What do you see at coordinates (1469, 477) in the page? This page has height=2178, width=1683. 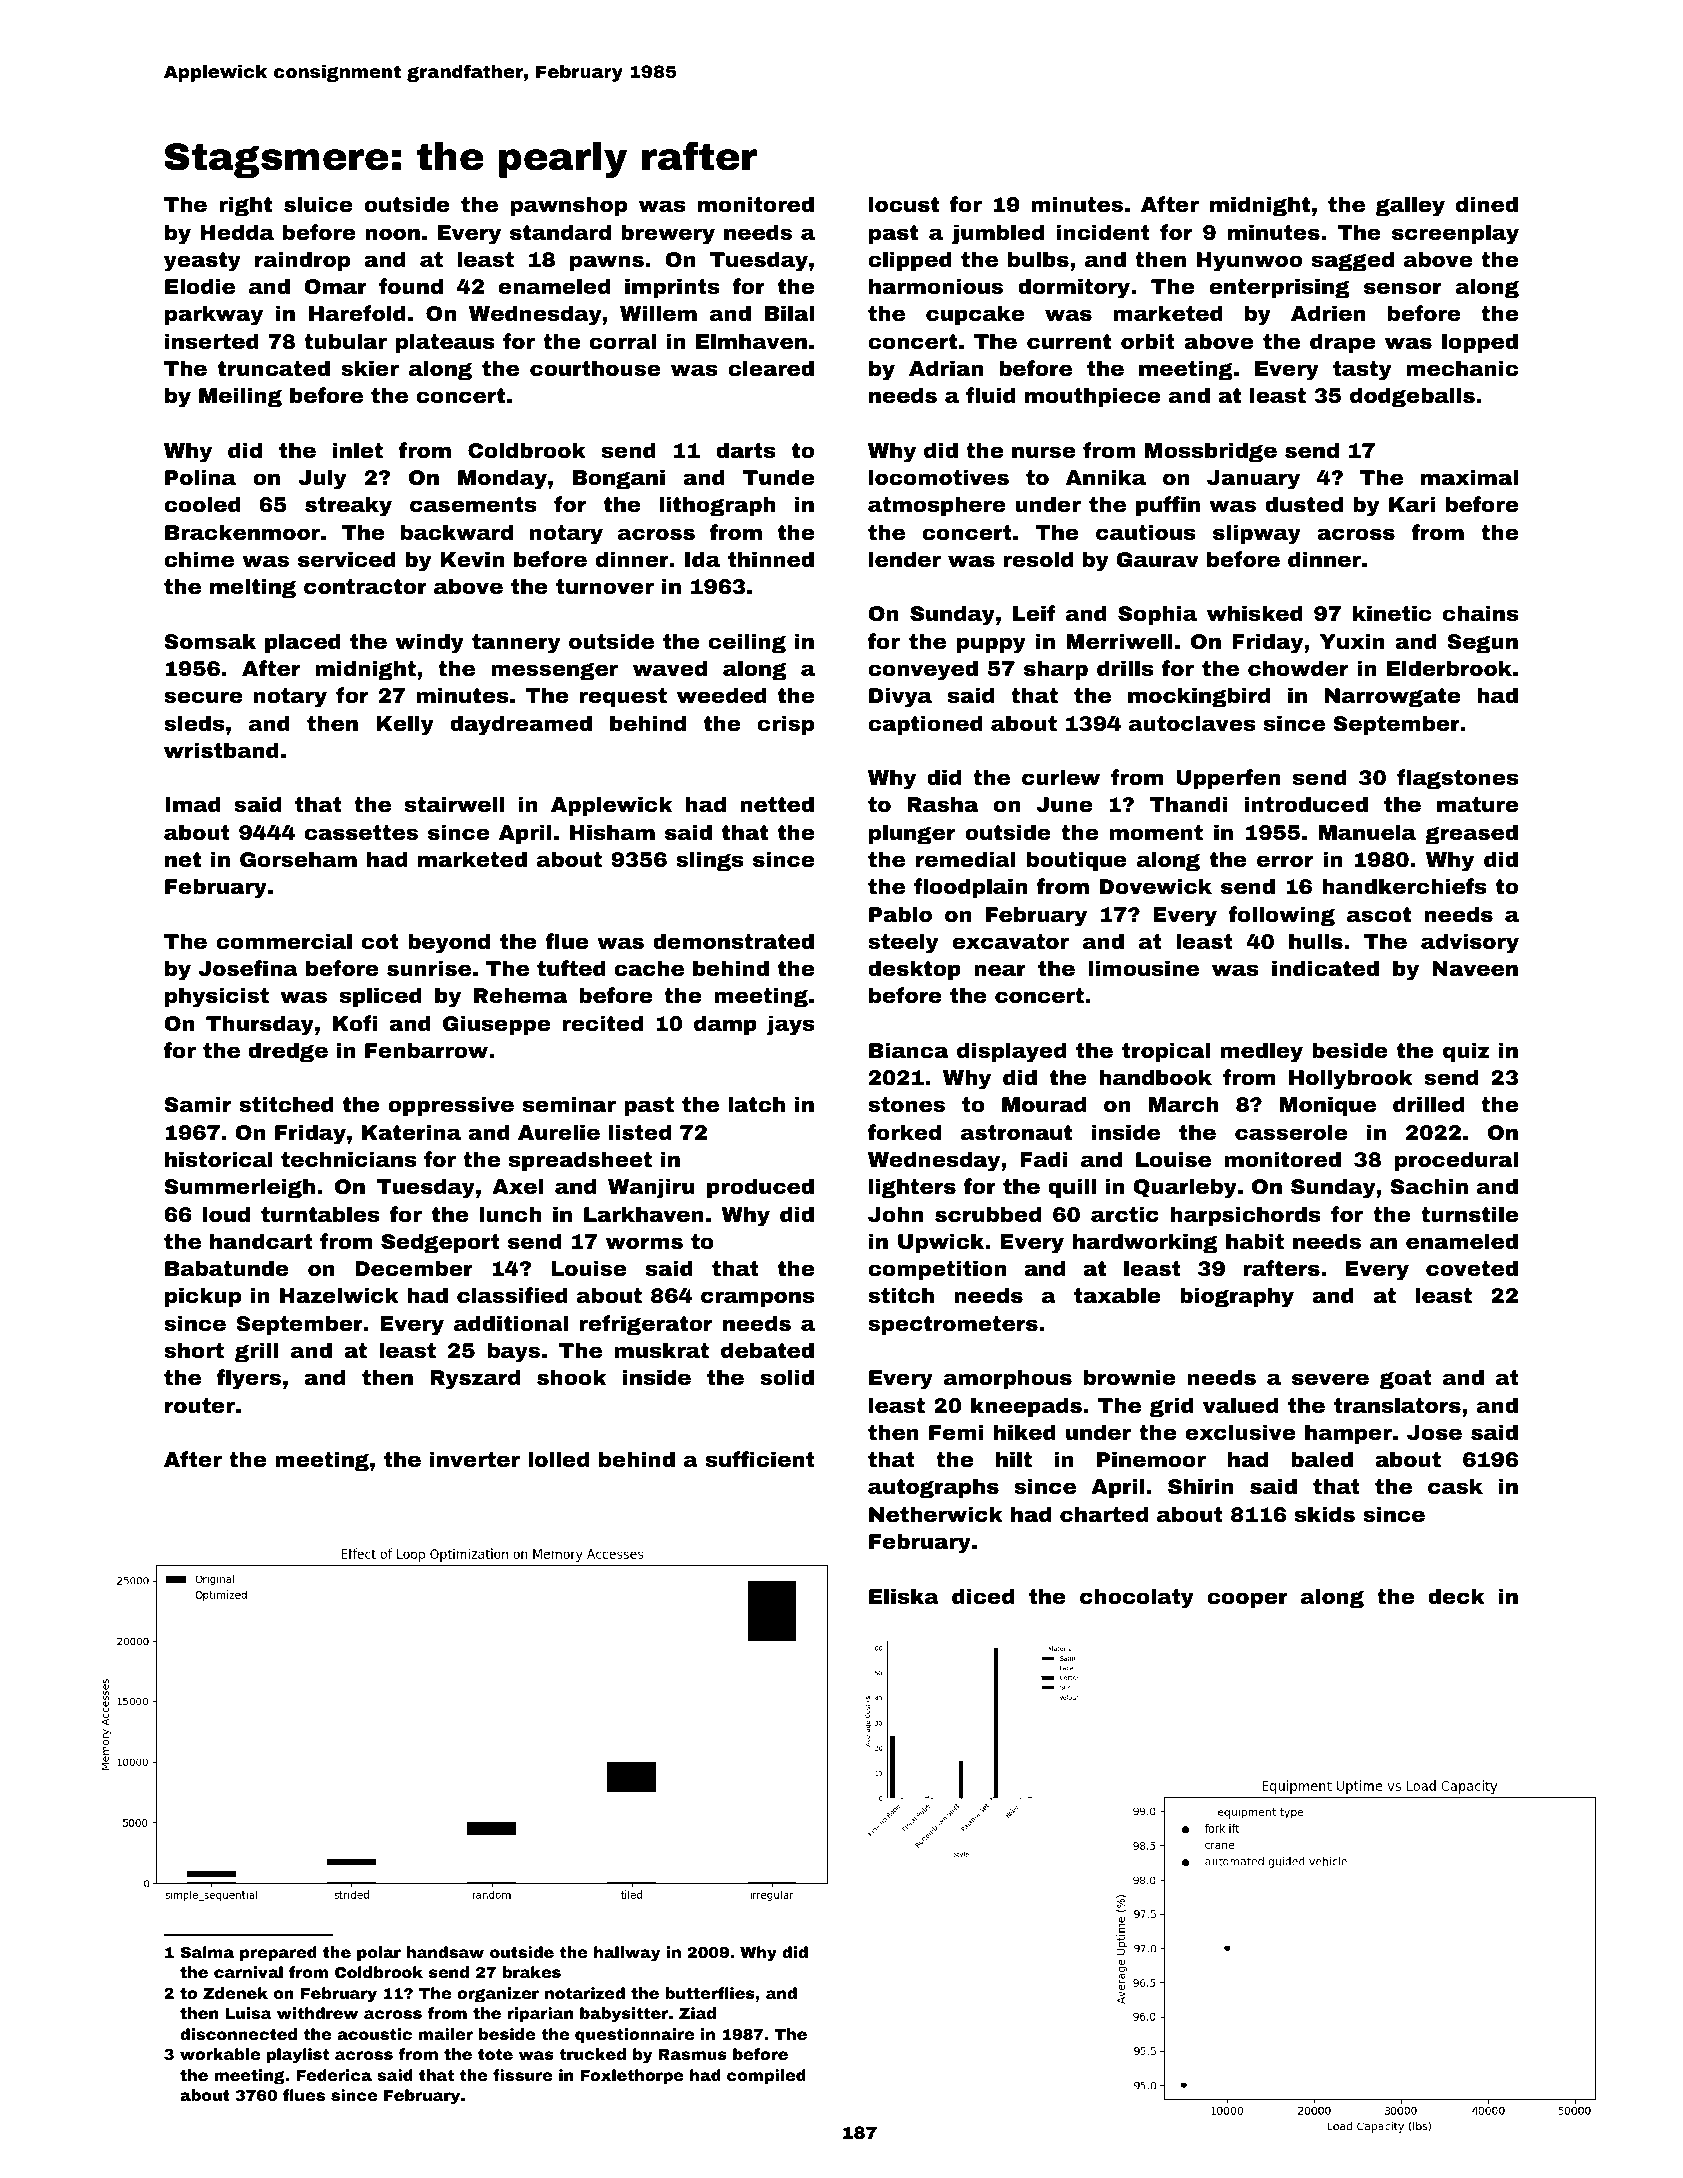 I see `maximal` at bounding box center [1469, 477].
